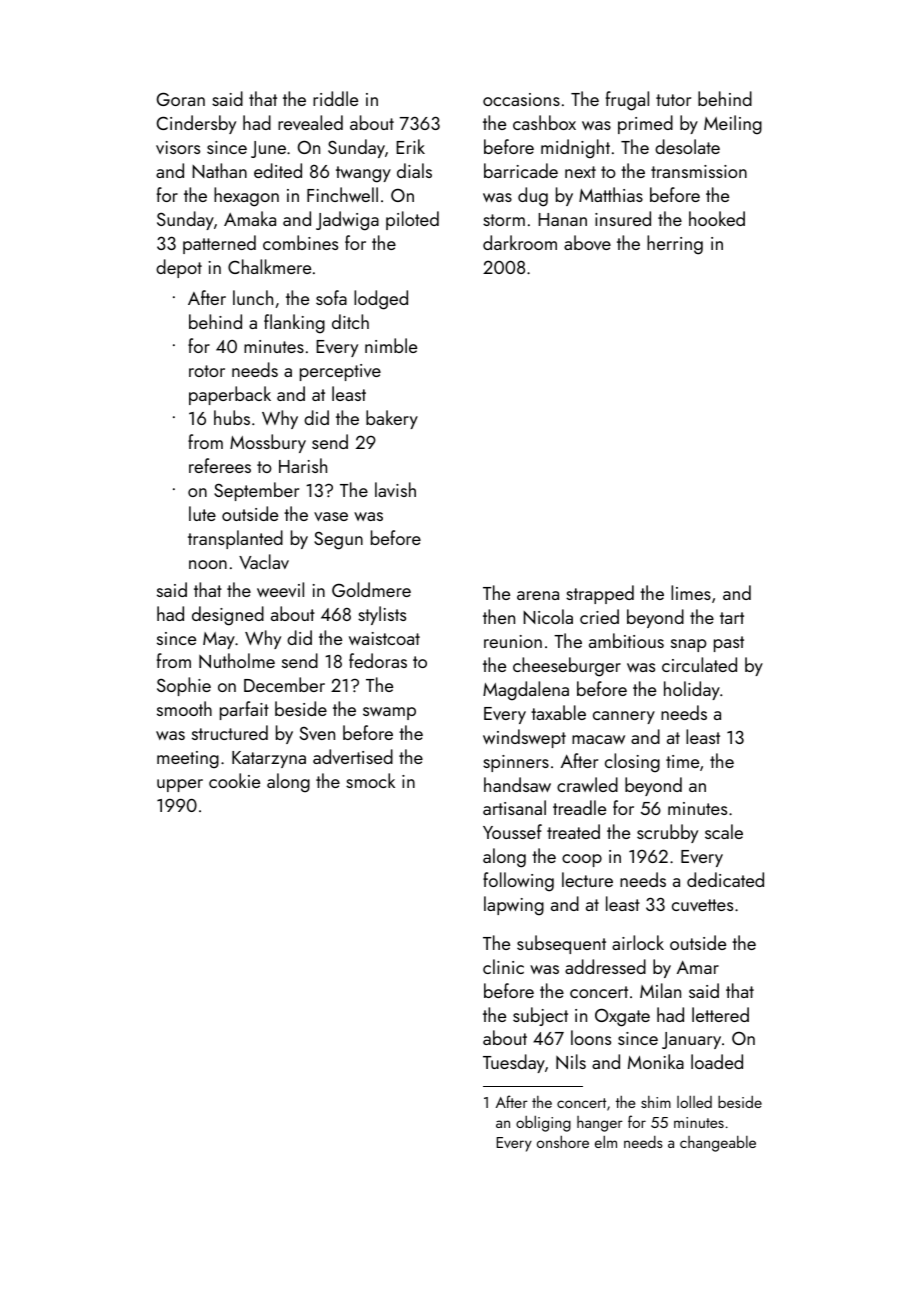 The height and width of the screenshot is (1311, 924). I want to click on Tuesday, so click(514, 1063).
